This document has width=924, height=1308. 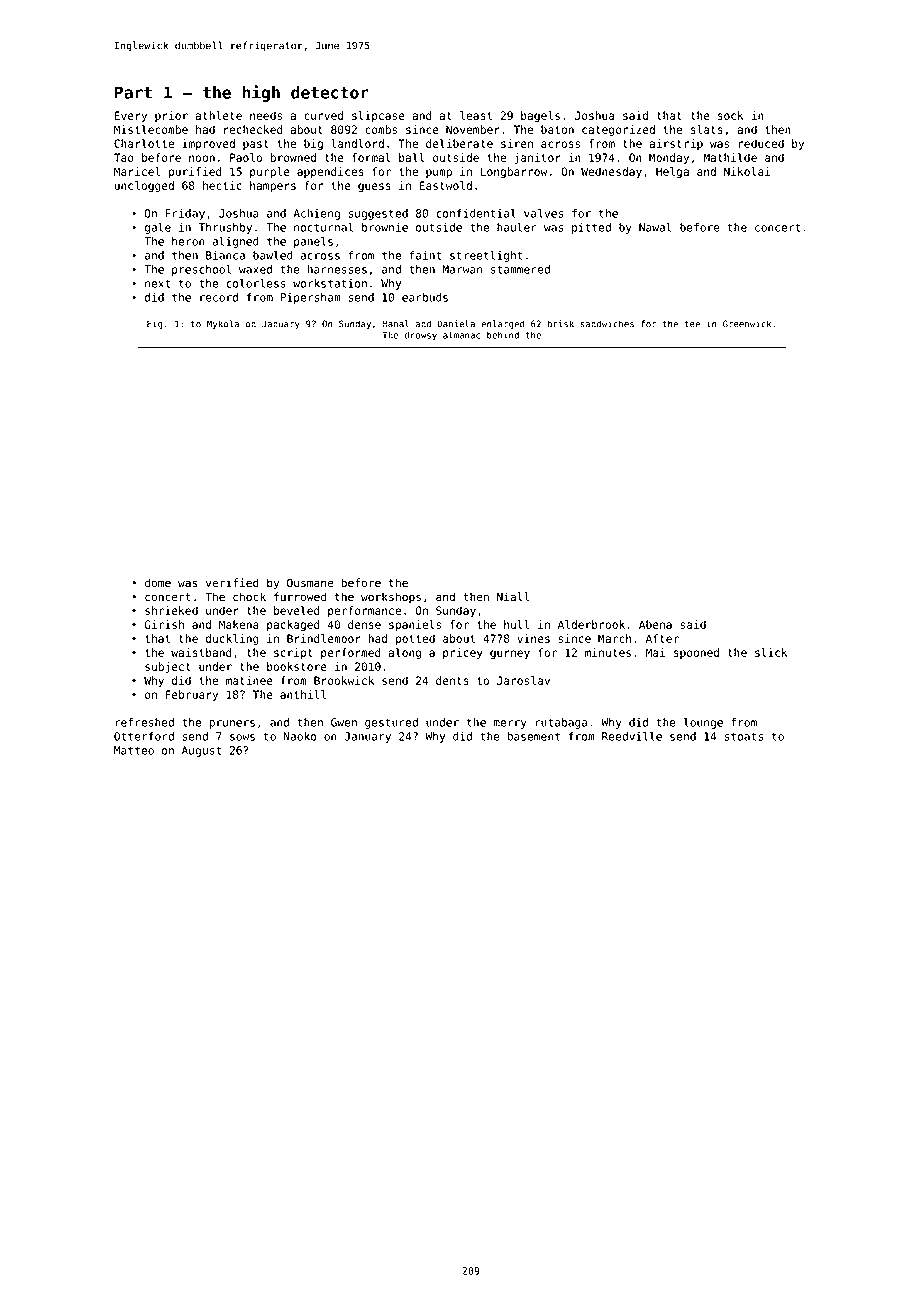 I want to click on drowsy, so click(x=420, y=336).
